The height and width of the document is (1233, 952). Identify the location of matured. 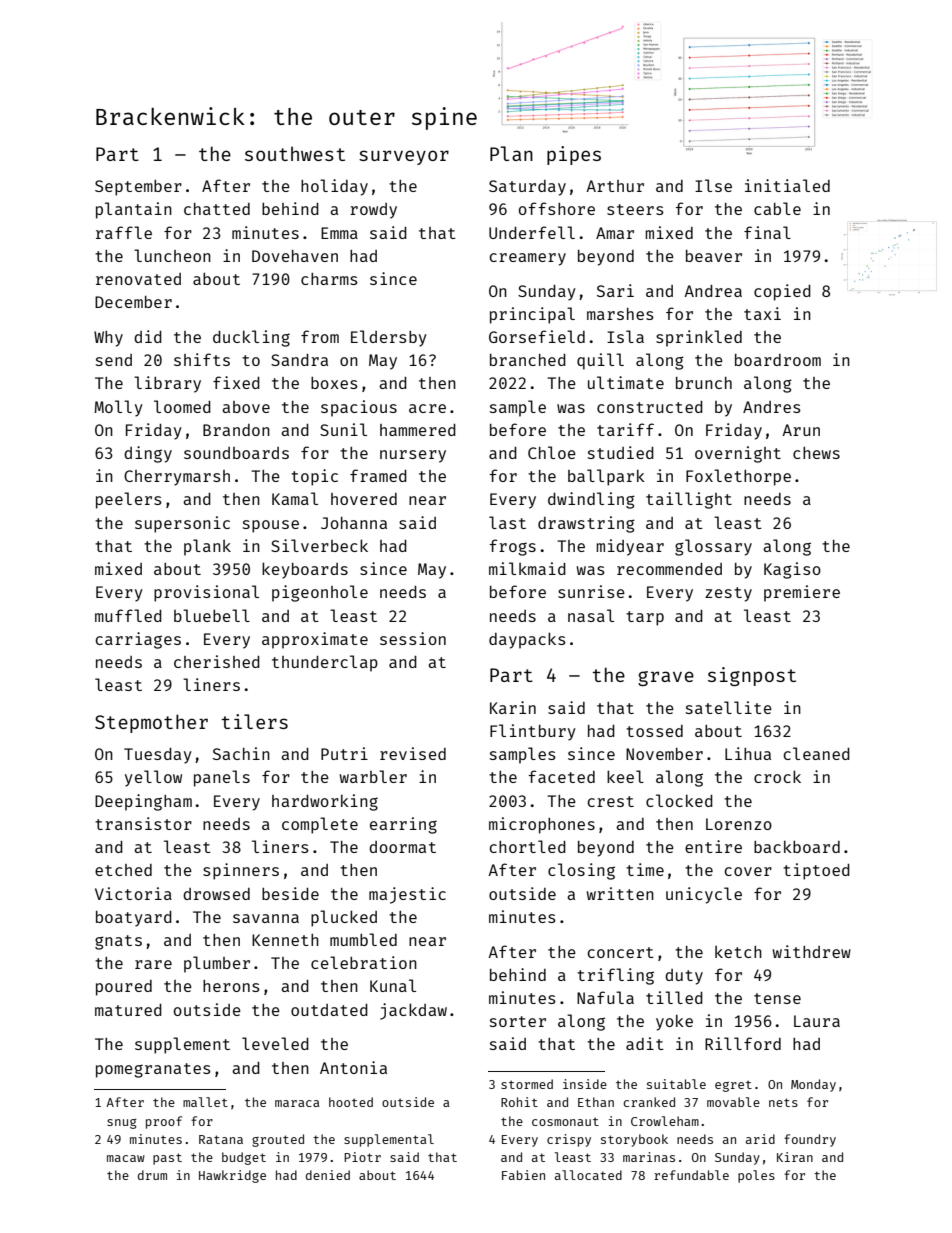
(128, 1010).
